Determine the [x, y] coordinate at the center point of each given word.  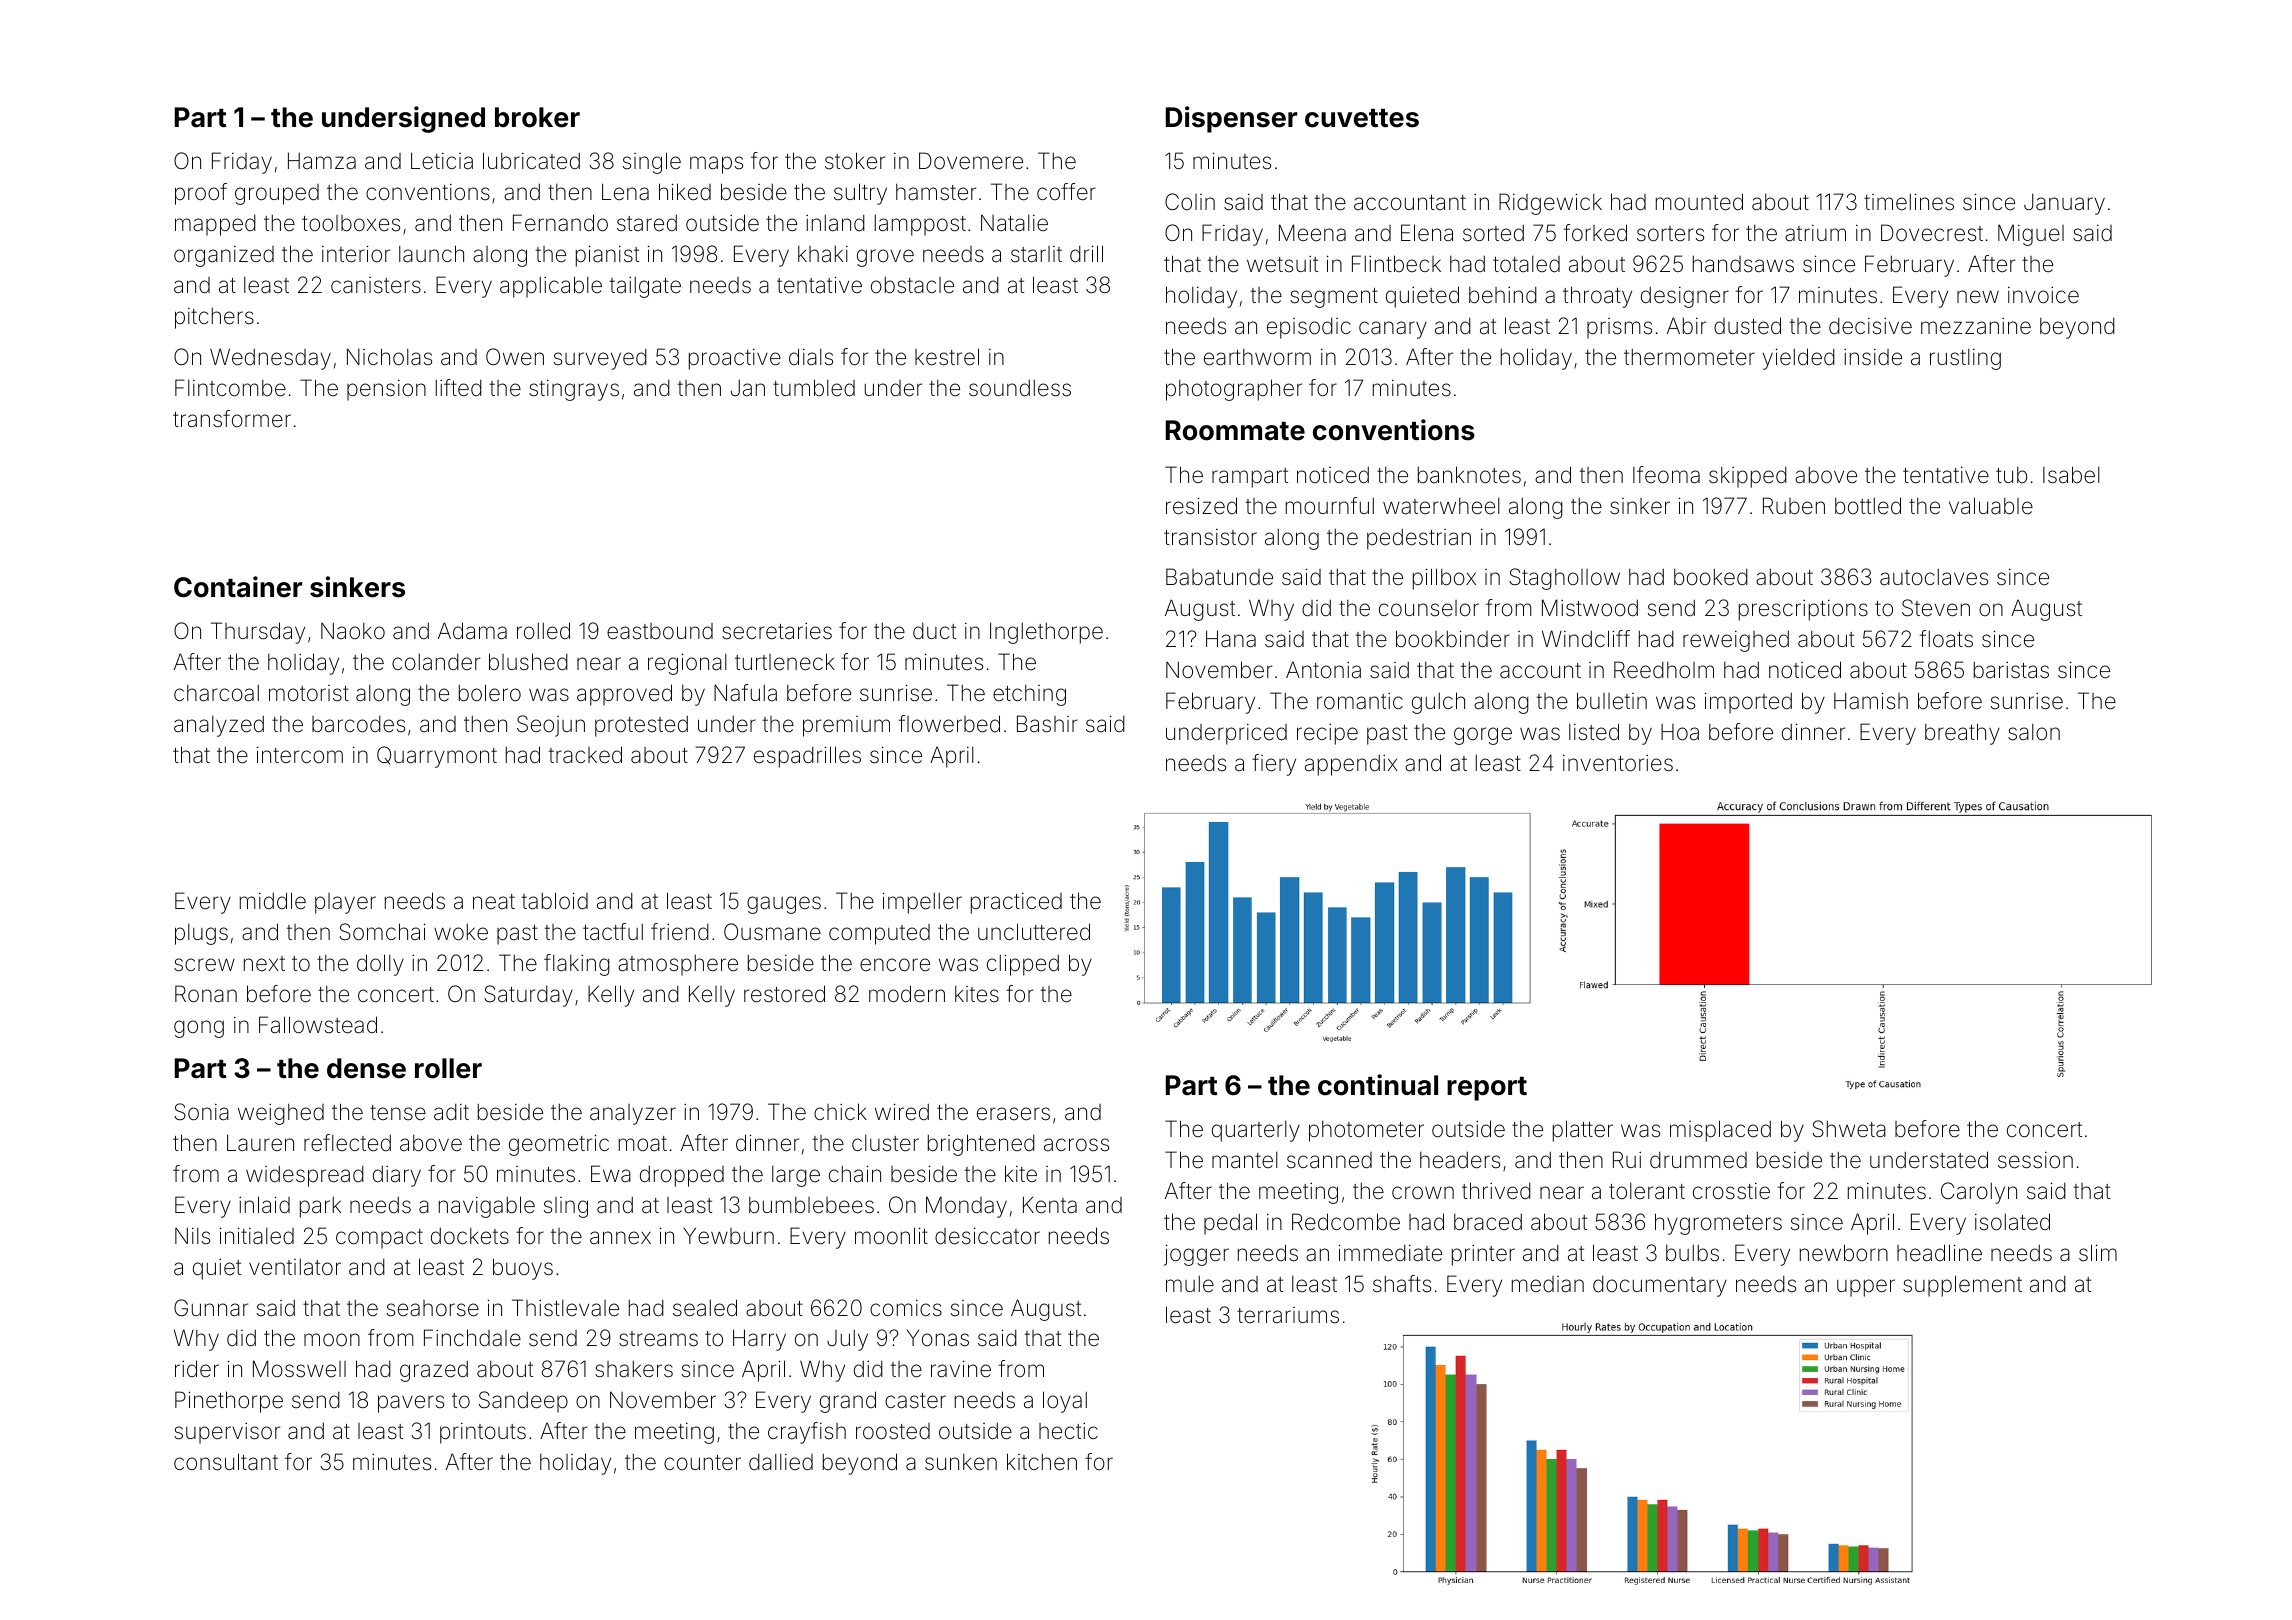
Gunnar [211, 1308]
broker [537, 117]
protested [641, 726]
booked [1711, 577]
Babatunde [1219, 577]
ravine [961, 1369]
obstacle [912, 285]
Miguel [2031, 235]
